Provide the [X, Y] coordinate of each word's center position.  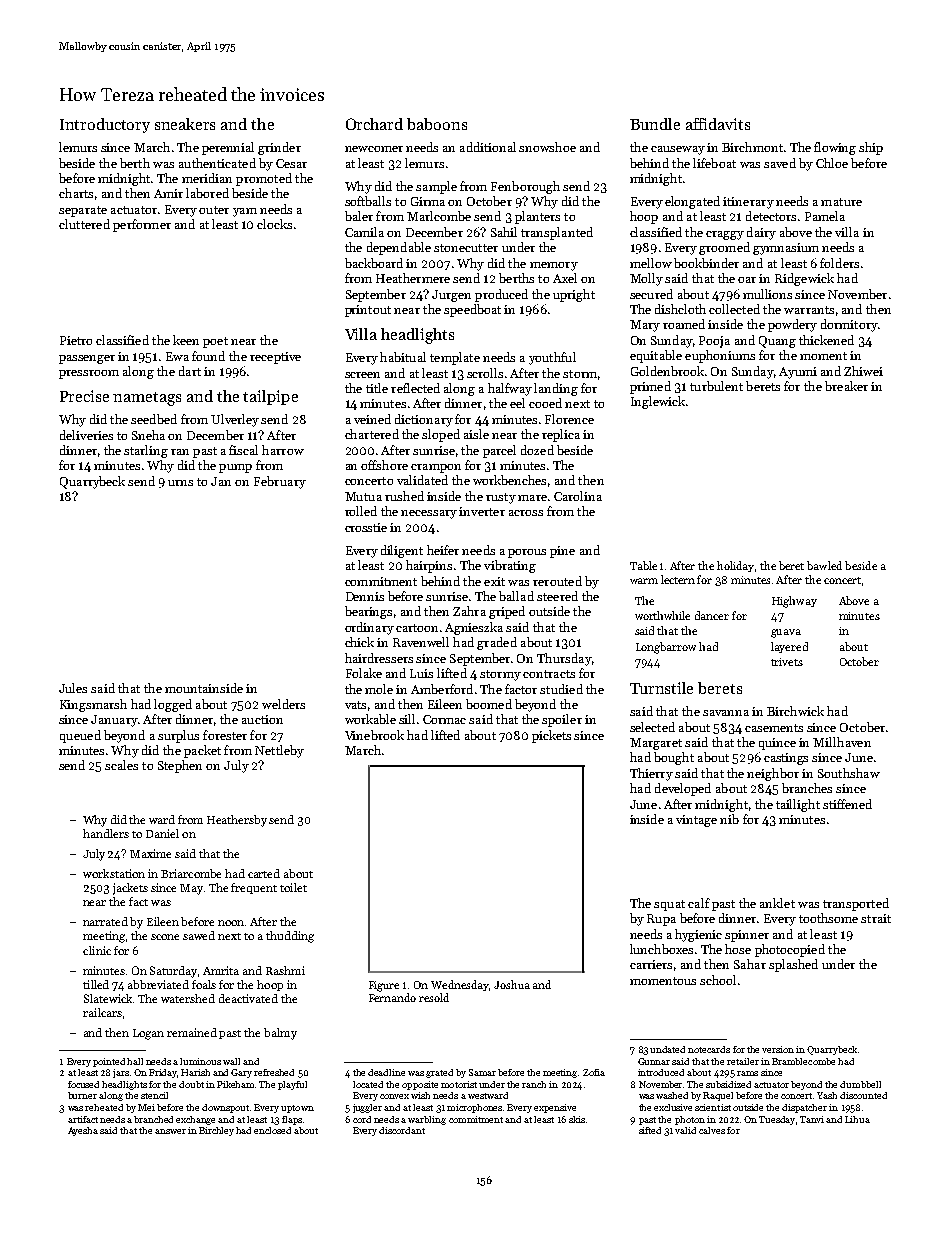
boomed [489, 704]
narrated [105, 921]
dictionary [424, 420]
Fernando [392, 997]
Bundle [655, 124]
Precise [84, 396]
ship [871, 148]
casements [774, 728]
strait [876, 918]
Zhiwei [863, 371]
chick [359, 642]
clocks [274, 224]
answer [170, 1131]
